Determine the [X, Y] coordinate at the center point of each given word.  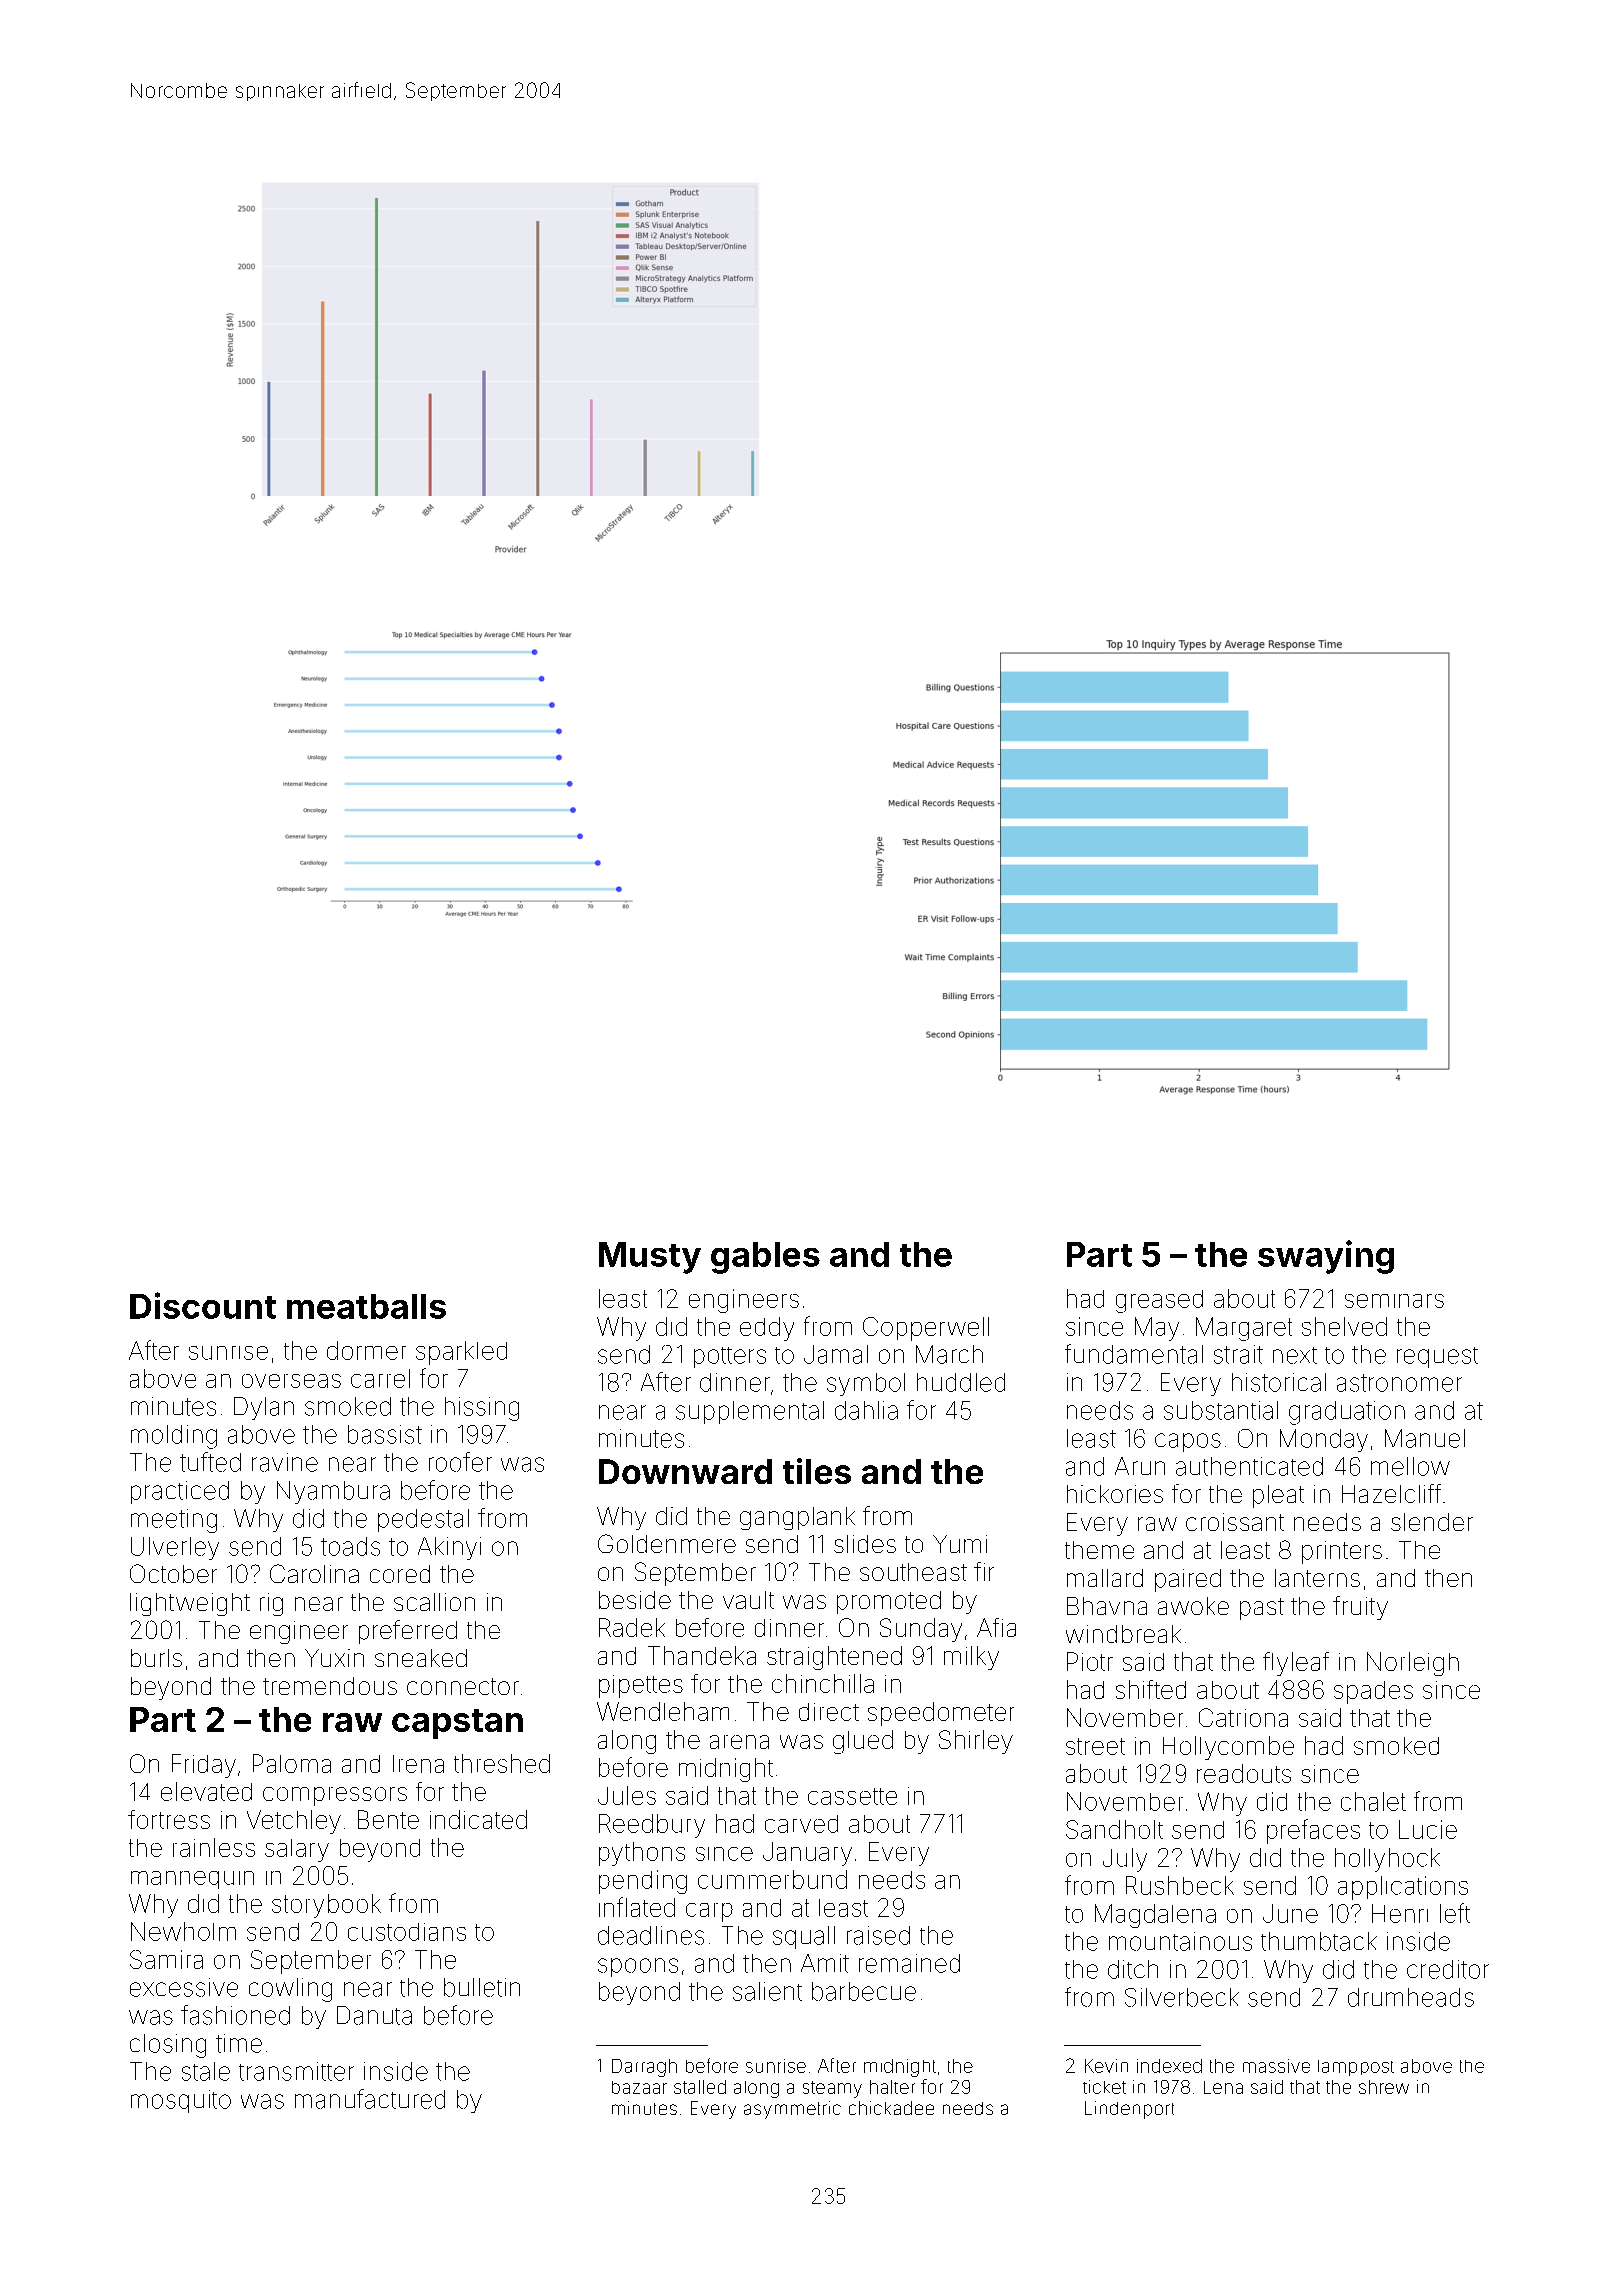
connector [463, 1686]
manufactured [370, 2099]
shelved [1344, 1326]
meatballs [366, 1306]
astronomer [1399, 1383]
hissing [482, 1409]
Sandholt [1114, 1829]
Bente [388, 1819]
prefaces [1313, 1831]
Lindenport [1129, 2110]
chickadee [891, 2108]
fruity [1360, 1608]
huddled [961, 1382]
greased [1159, 1301]
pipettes [641, 1686]
